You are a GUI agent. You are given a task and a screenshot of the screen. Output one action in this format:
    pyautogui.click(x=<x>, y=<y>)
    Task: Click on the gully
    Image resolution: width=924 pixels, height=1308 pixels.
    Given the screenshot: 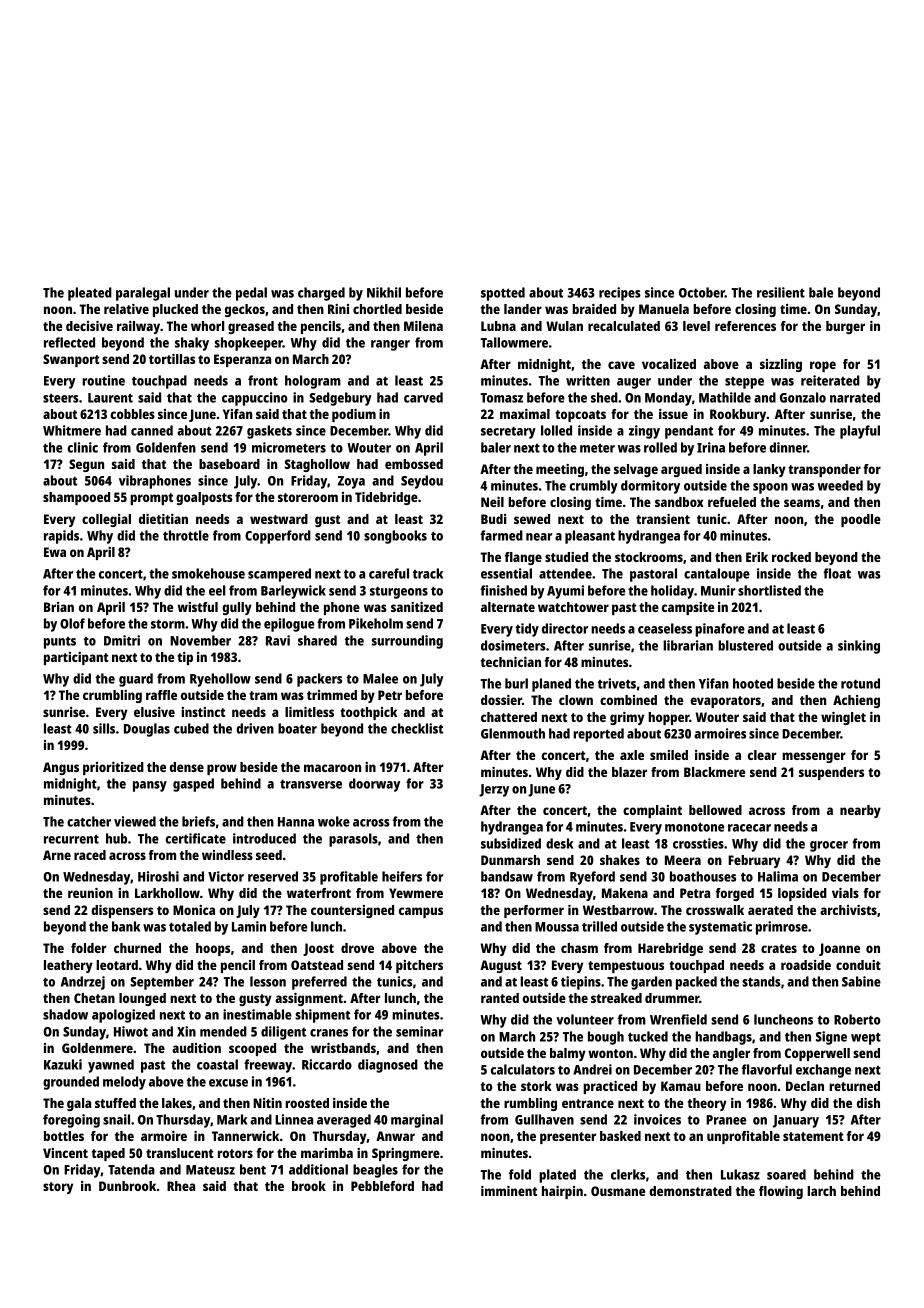 What is the action you would take?
    pyautogui.click(x=237, y=608)
